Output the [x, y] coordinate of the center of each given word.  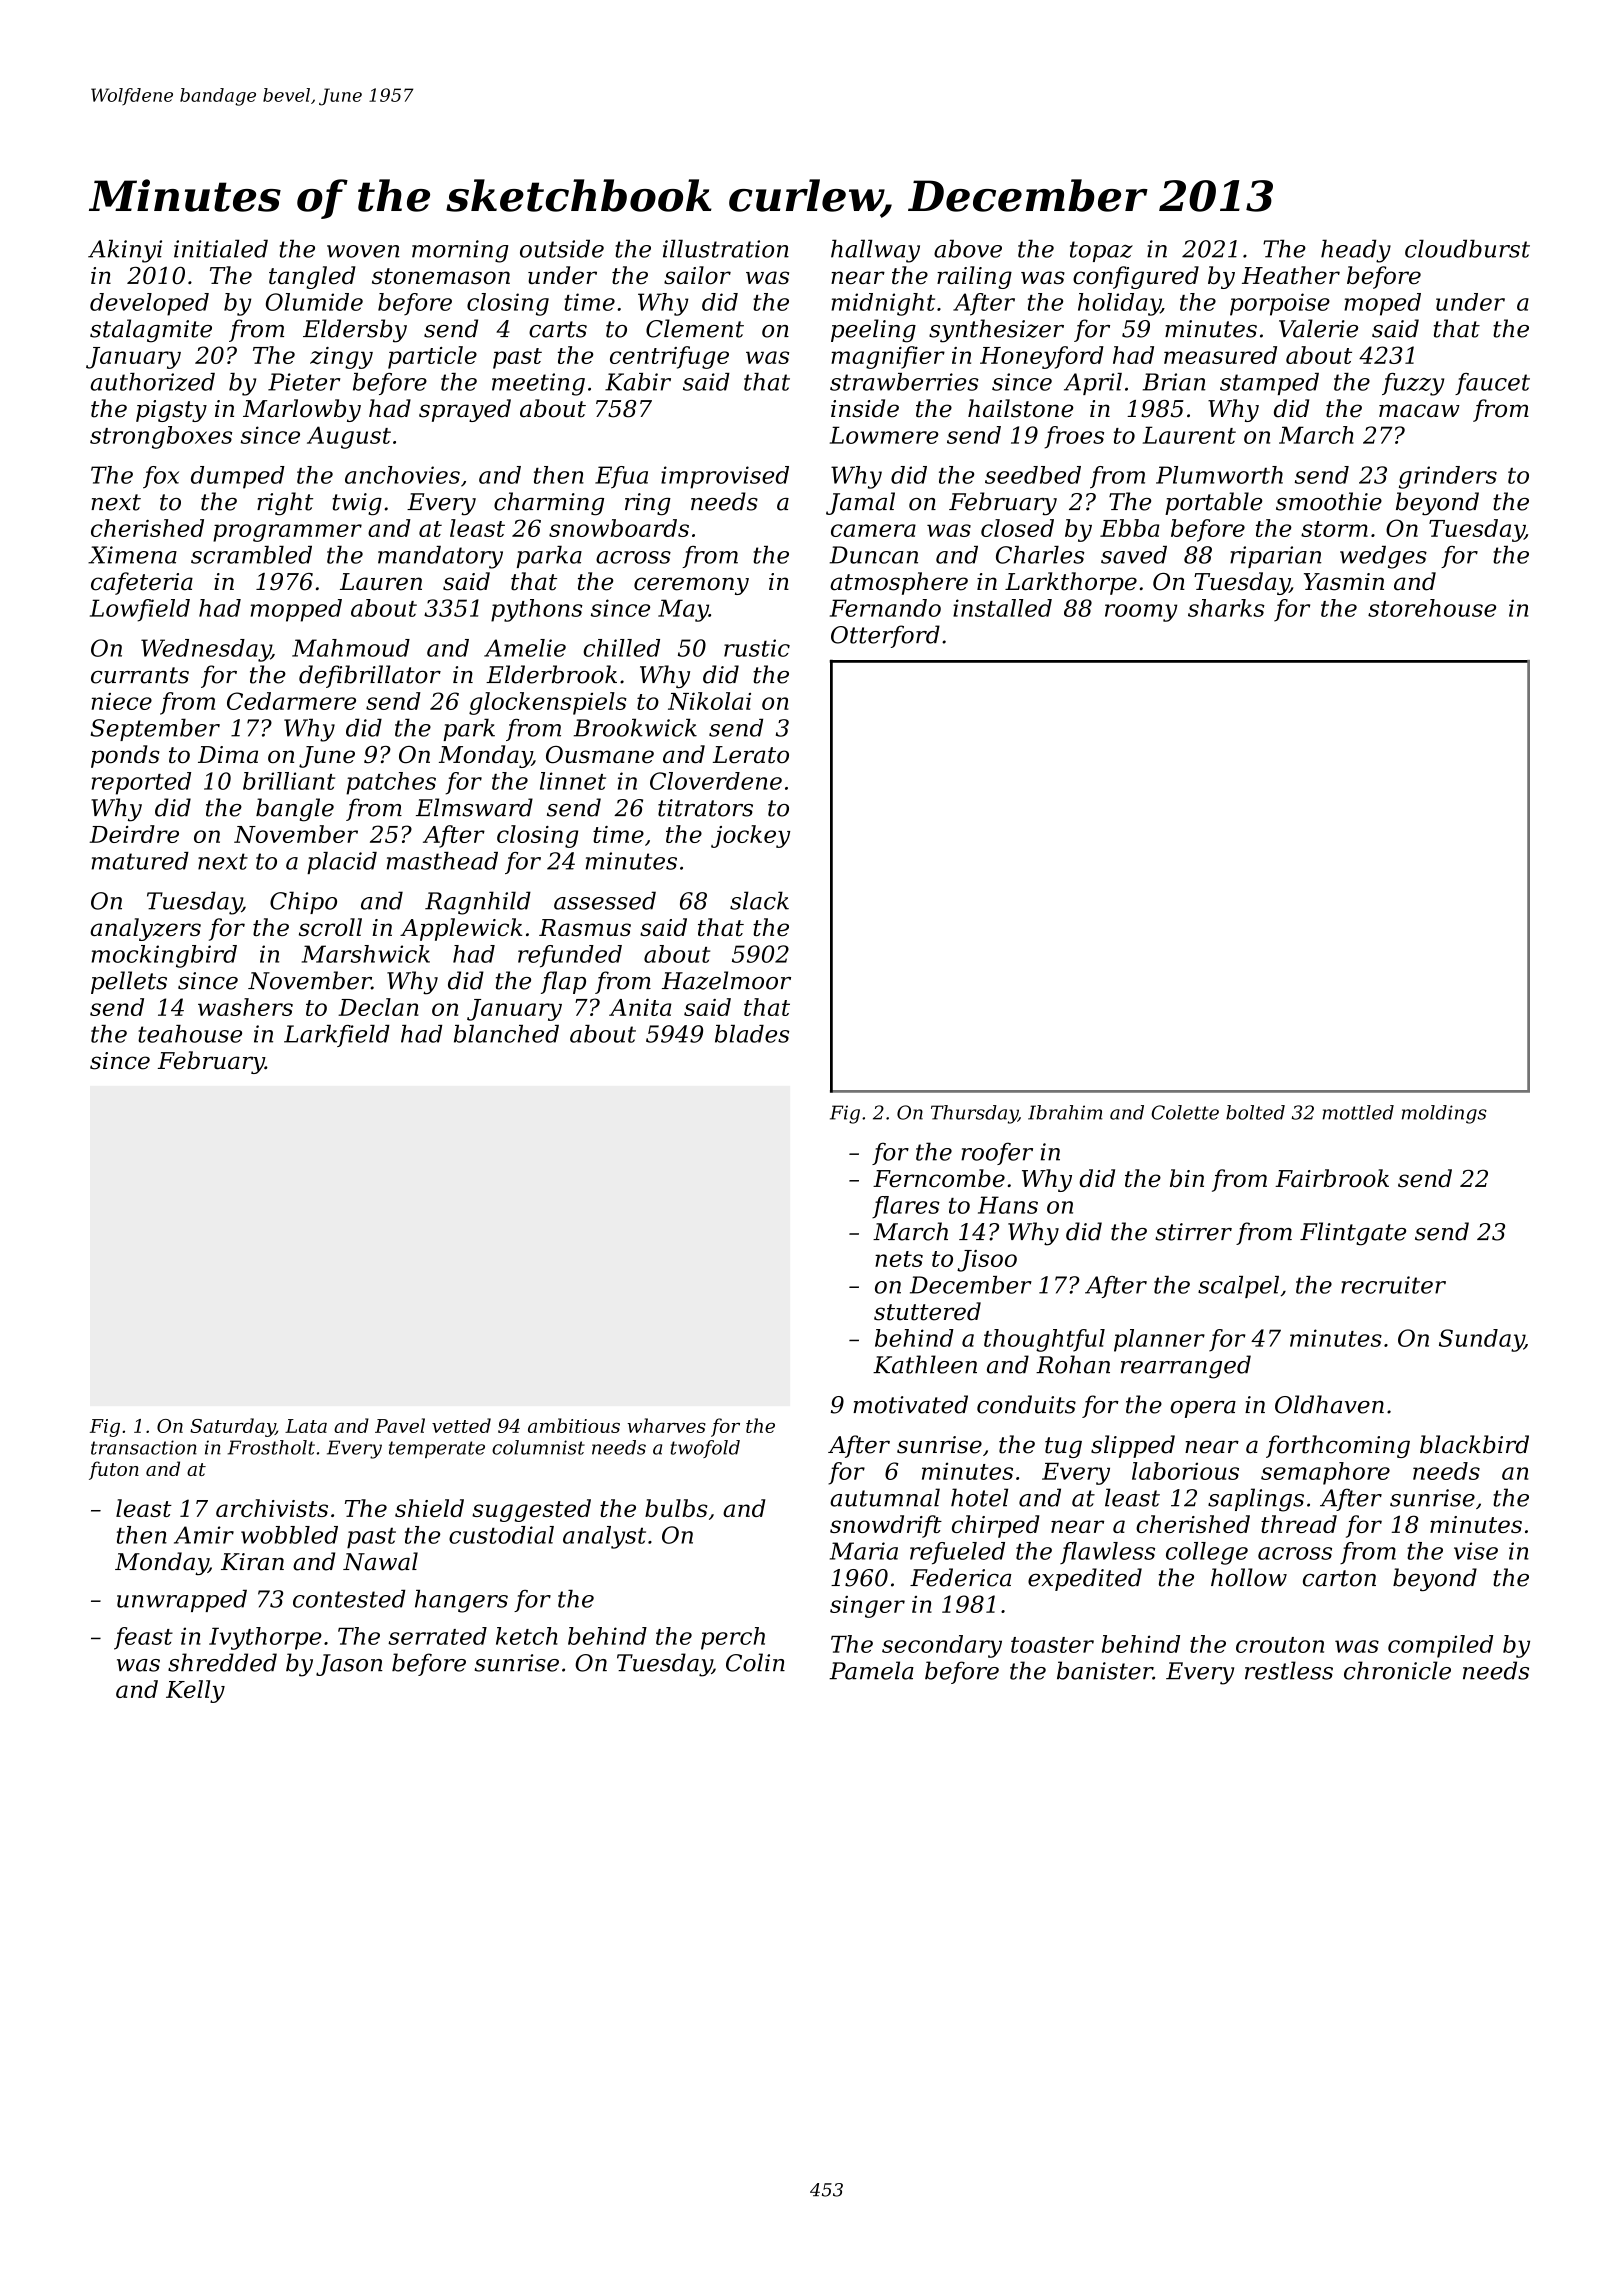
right [285, 504]
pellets [129, 982]
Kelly [195, 1691]
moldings [1444, 1114]
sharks [1226, 608]
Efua [621, 477]
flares [906, 1207]
